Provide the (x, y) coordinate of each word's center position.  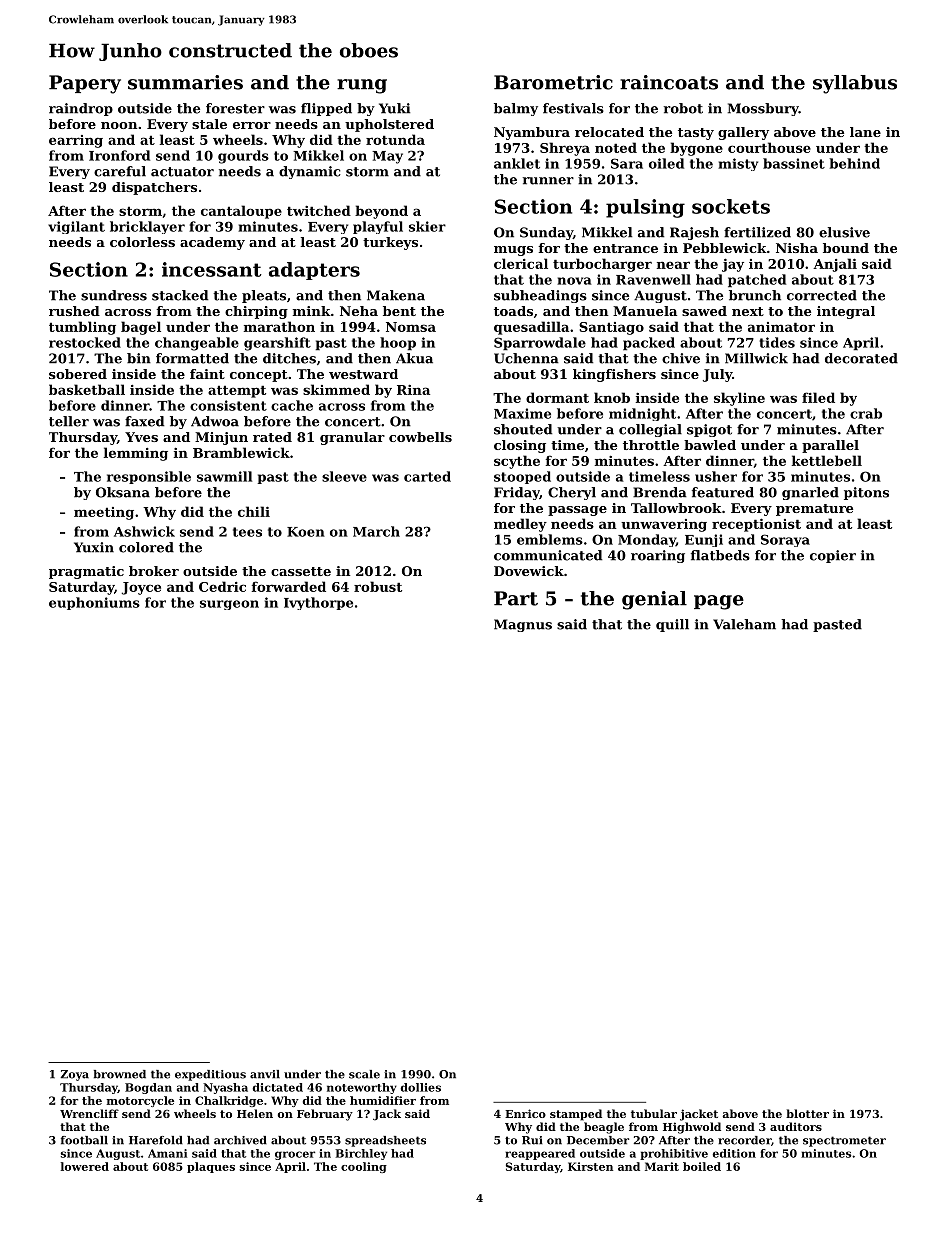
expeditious (210, 1075)
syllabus (855, 84)
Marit (662, 1166)
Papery (85, 84)
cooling (364, 1167)
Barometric (553, 82)
